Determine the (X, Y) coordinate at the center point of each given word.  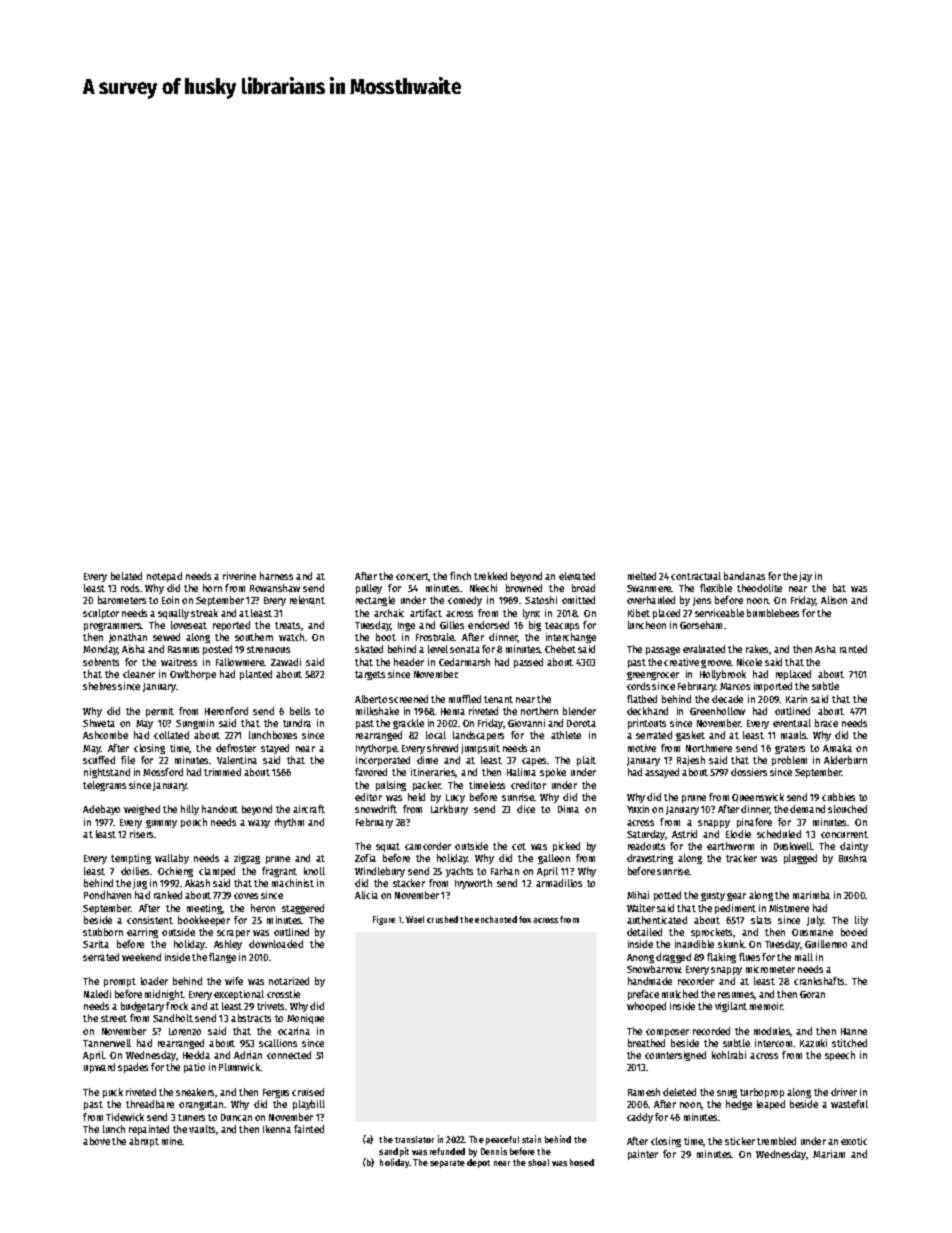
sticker (740, 1141)
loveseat (189, 625)
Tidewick (125, 1117)
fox (525, 919)
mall (804, 957)
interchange (571, 638)
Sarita (96, 944)
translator (414, 1139)
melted (642, 576)
